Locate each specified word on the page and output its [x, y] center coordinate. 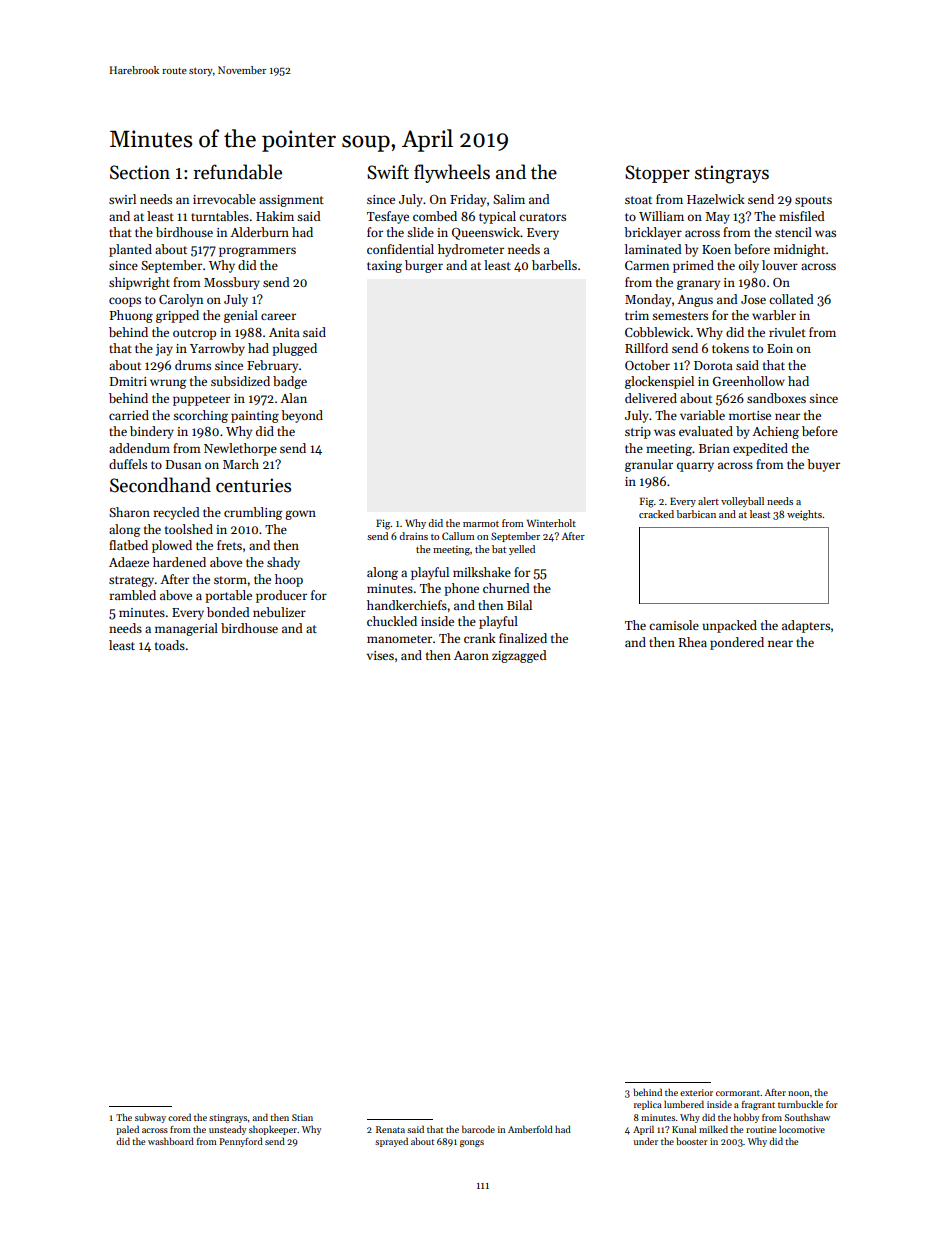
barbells [554, 265]
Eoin [780, 348]
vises [380, 655]
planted [130, 250]
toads [170, 645]
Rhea [693, 642]
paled [127, 1130]
